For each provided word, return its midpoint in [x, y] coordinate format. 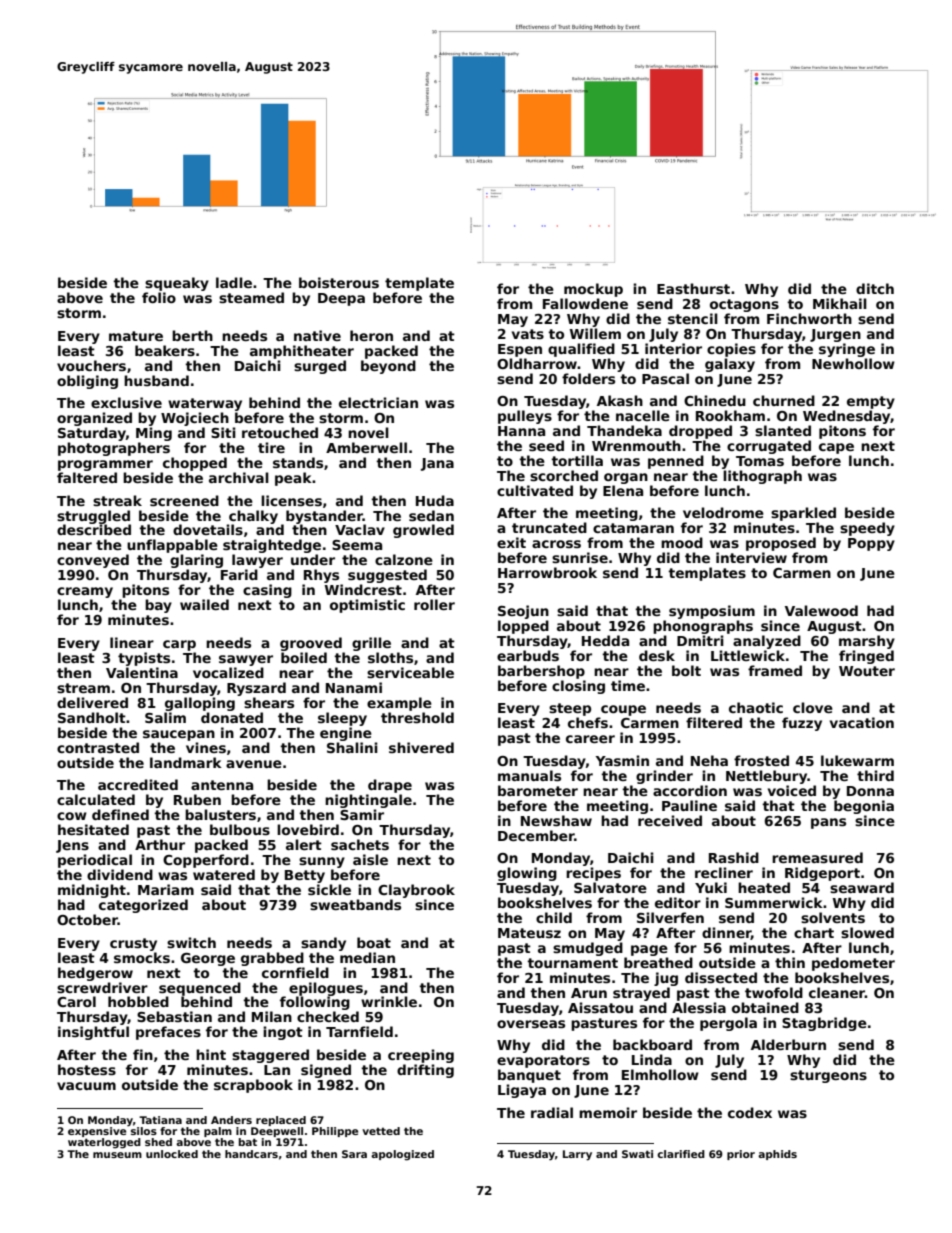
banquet [529, 1076]
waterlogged [104, 1143]
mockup [593, 290]
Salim [165, 717]
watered [224, 874]
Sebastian [174, 1016]
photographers [114, 449]
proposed [781, 544]
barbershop [541, 672]
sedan [431, 515]
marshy [867, 642]
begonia [864, 807]
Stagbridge [824, 1024]
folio [159, 297]
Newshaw [556, 820]
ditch [875, 288]
